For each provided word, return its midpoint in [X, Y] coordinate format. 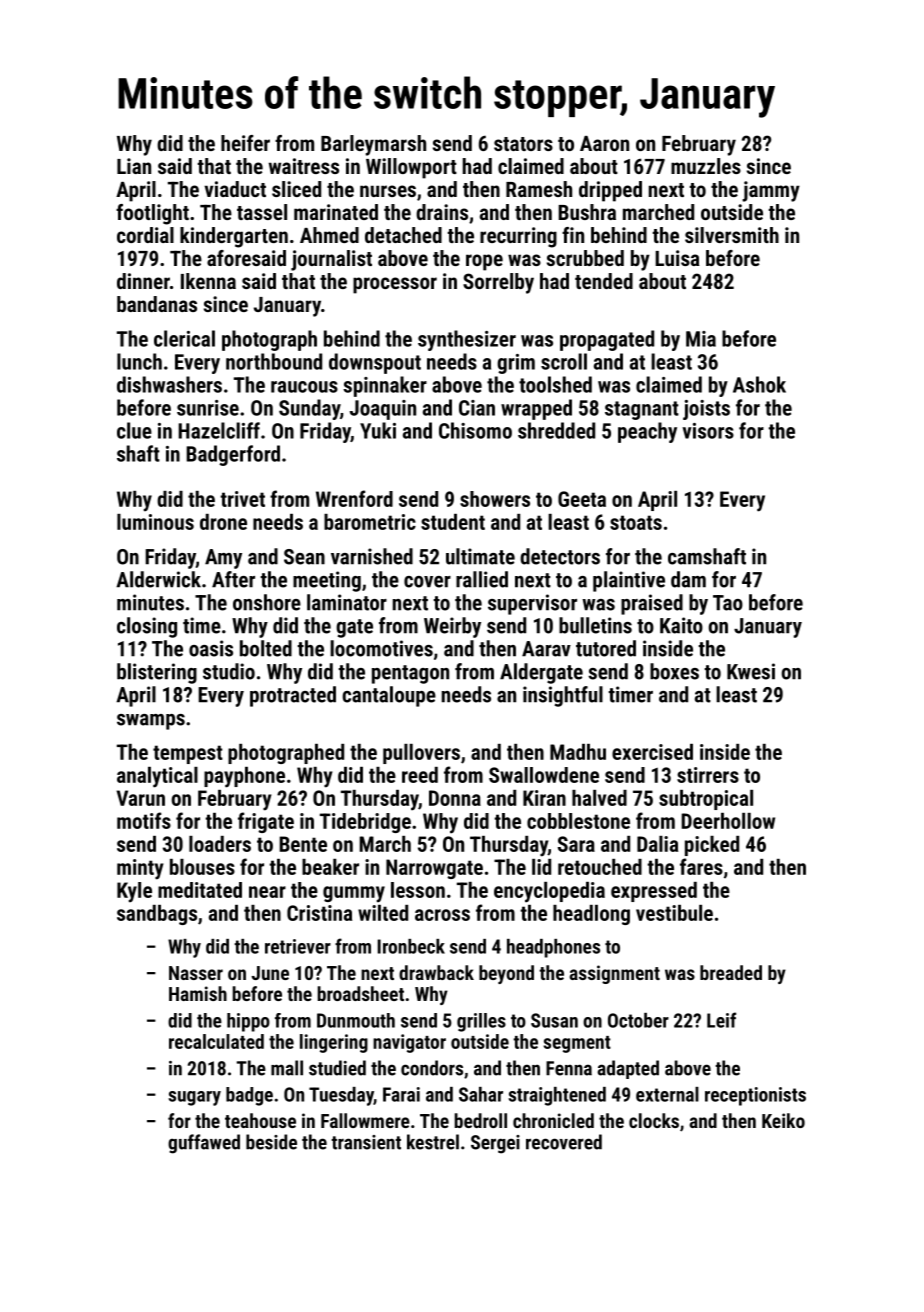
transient [366, 1142]
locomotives [381, 648]
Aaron [604, 143]
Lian [134, 166]
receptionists [755, 1096]
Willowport [411, 168]
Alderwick [158, 579]
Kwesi [751, 671]
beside [271, 1142]
